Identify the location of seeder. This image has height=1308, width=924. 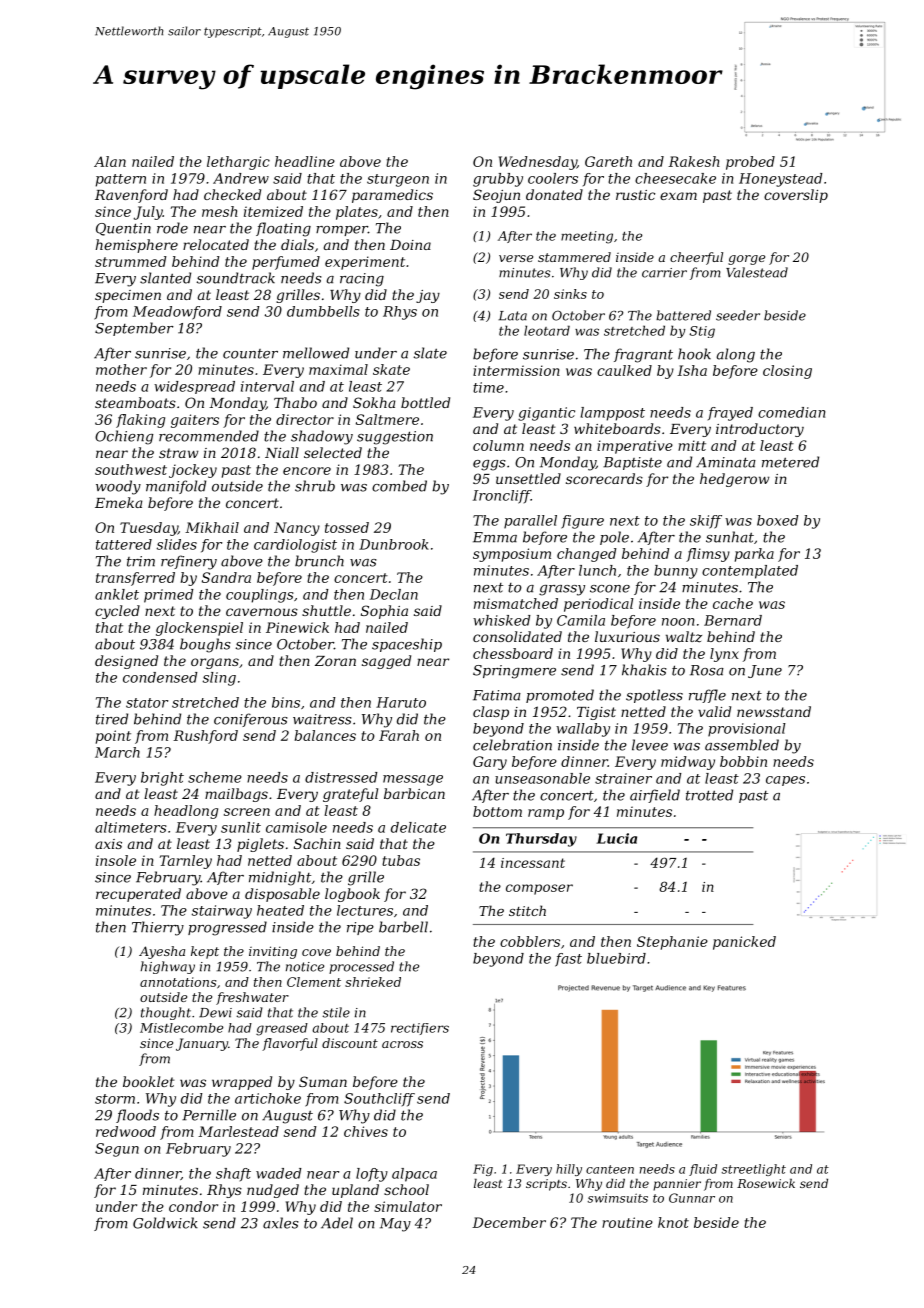
(738, 315).
